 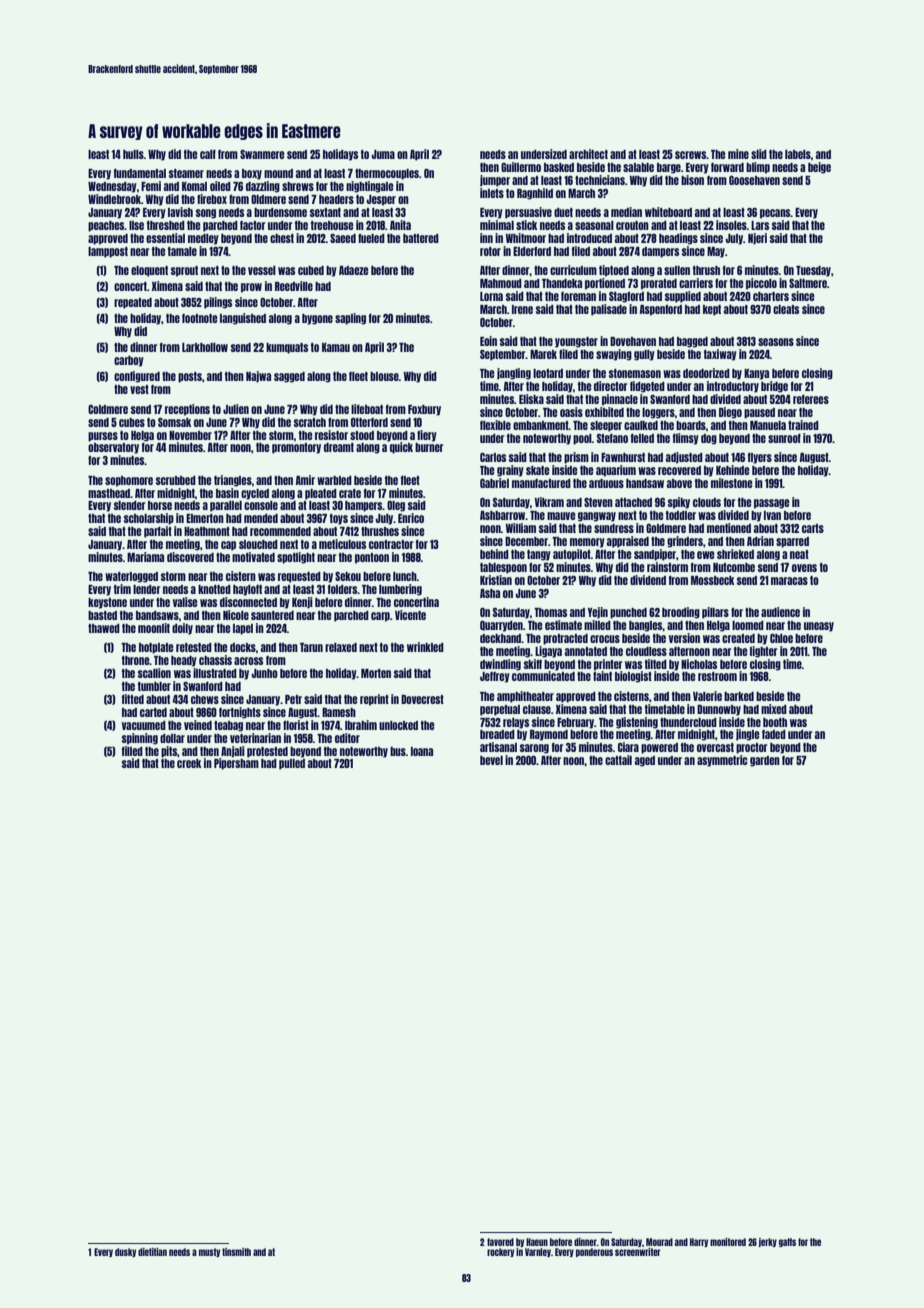 What do you see at coordinates (133, 699) in the screenshot?
I see `fitted` at bounding box center [133, 699].
